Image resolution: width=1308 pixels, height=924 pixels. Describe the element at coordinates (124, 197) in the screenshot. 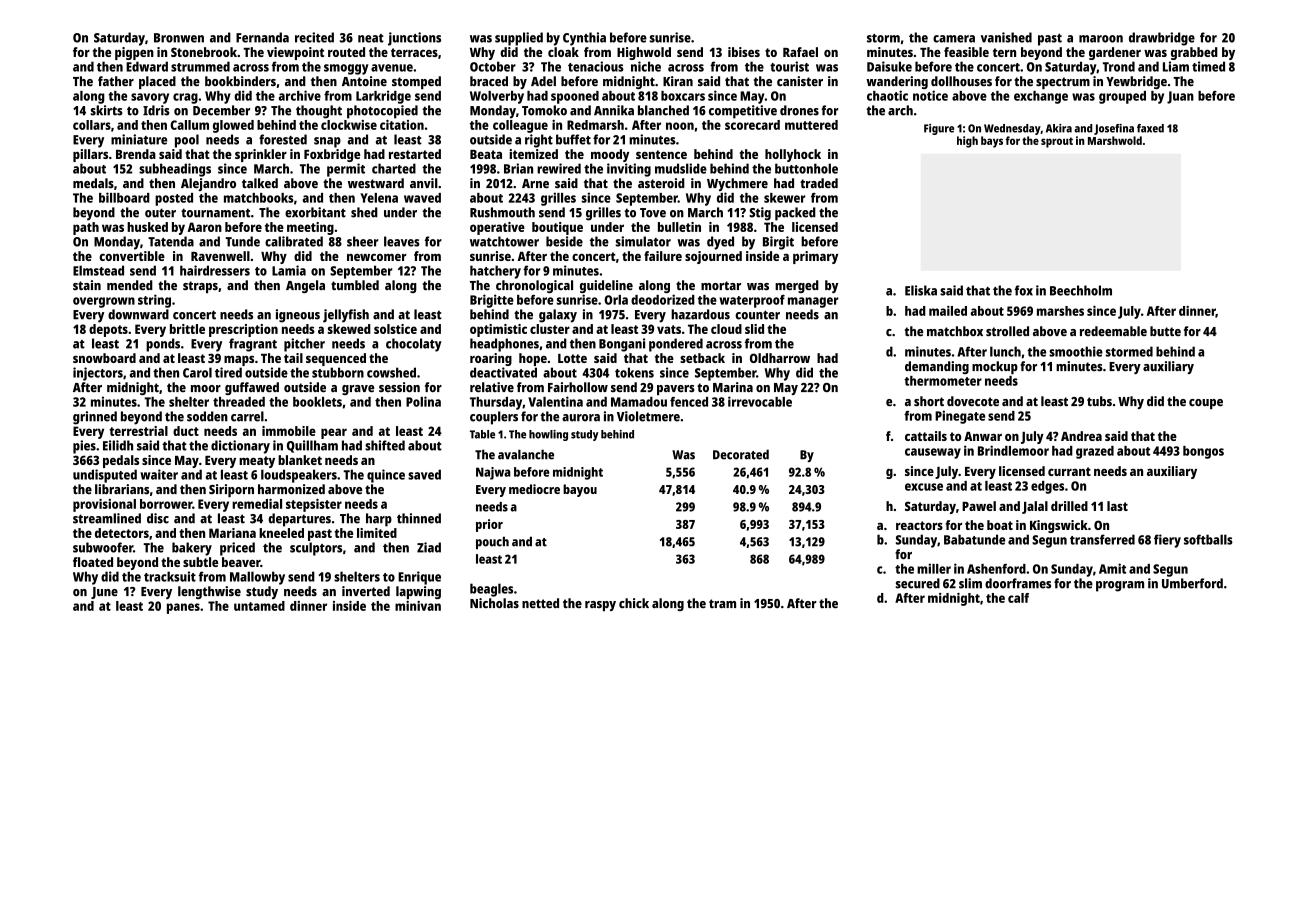

I see `billboard` at that location.
